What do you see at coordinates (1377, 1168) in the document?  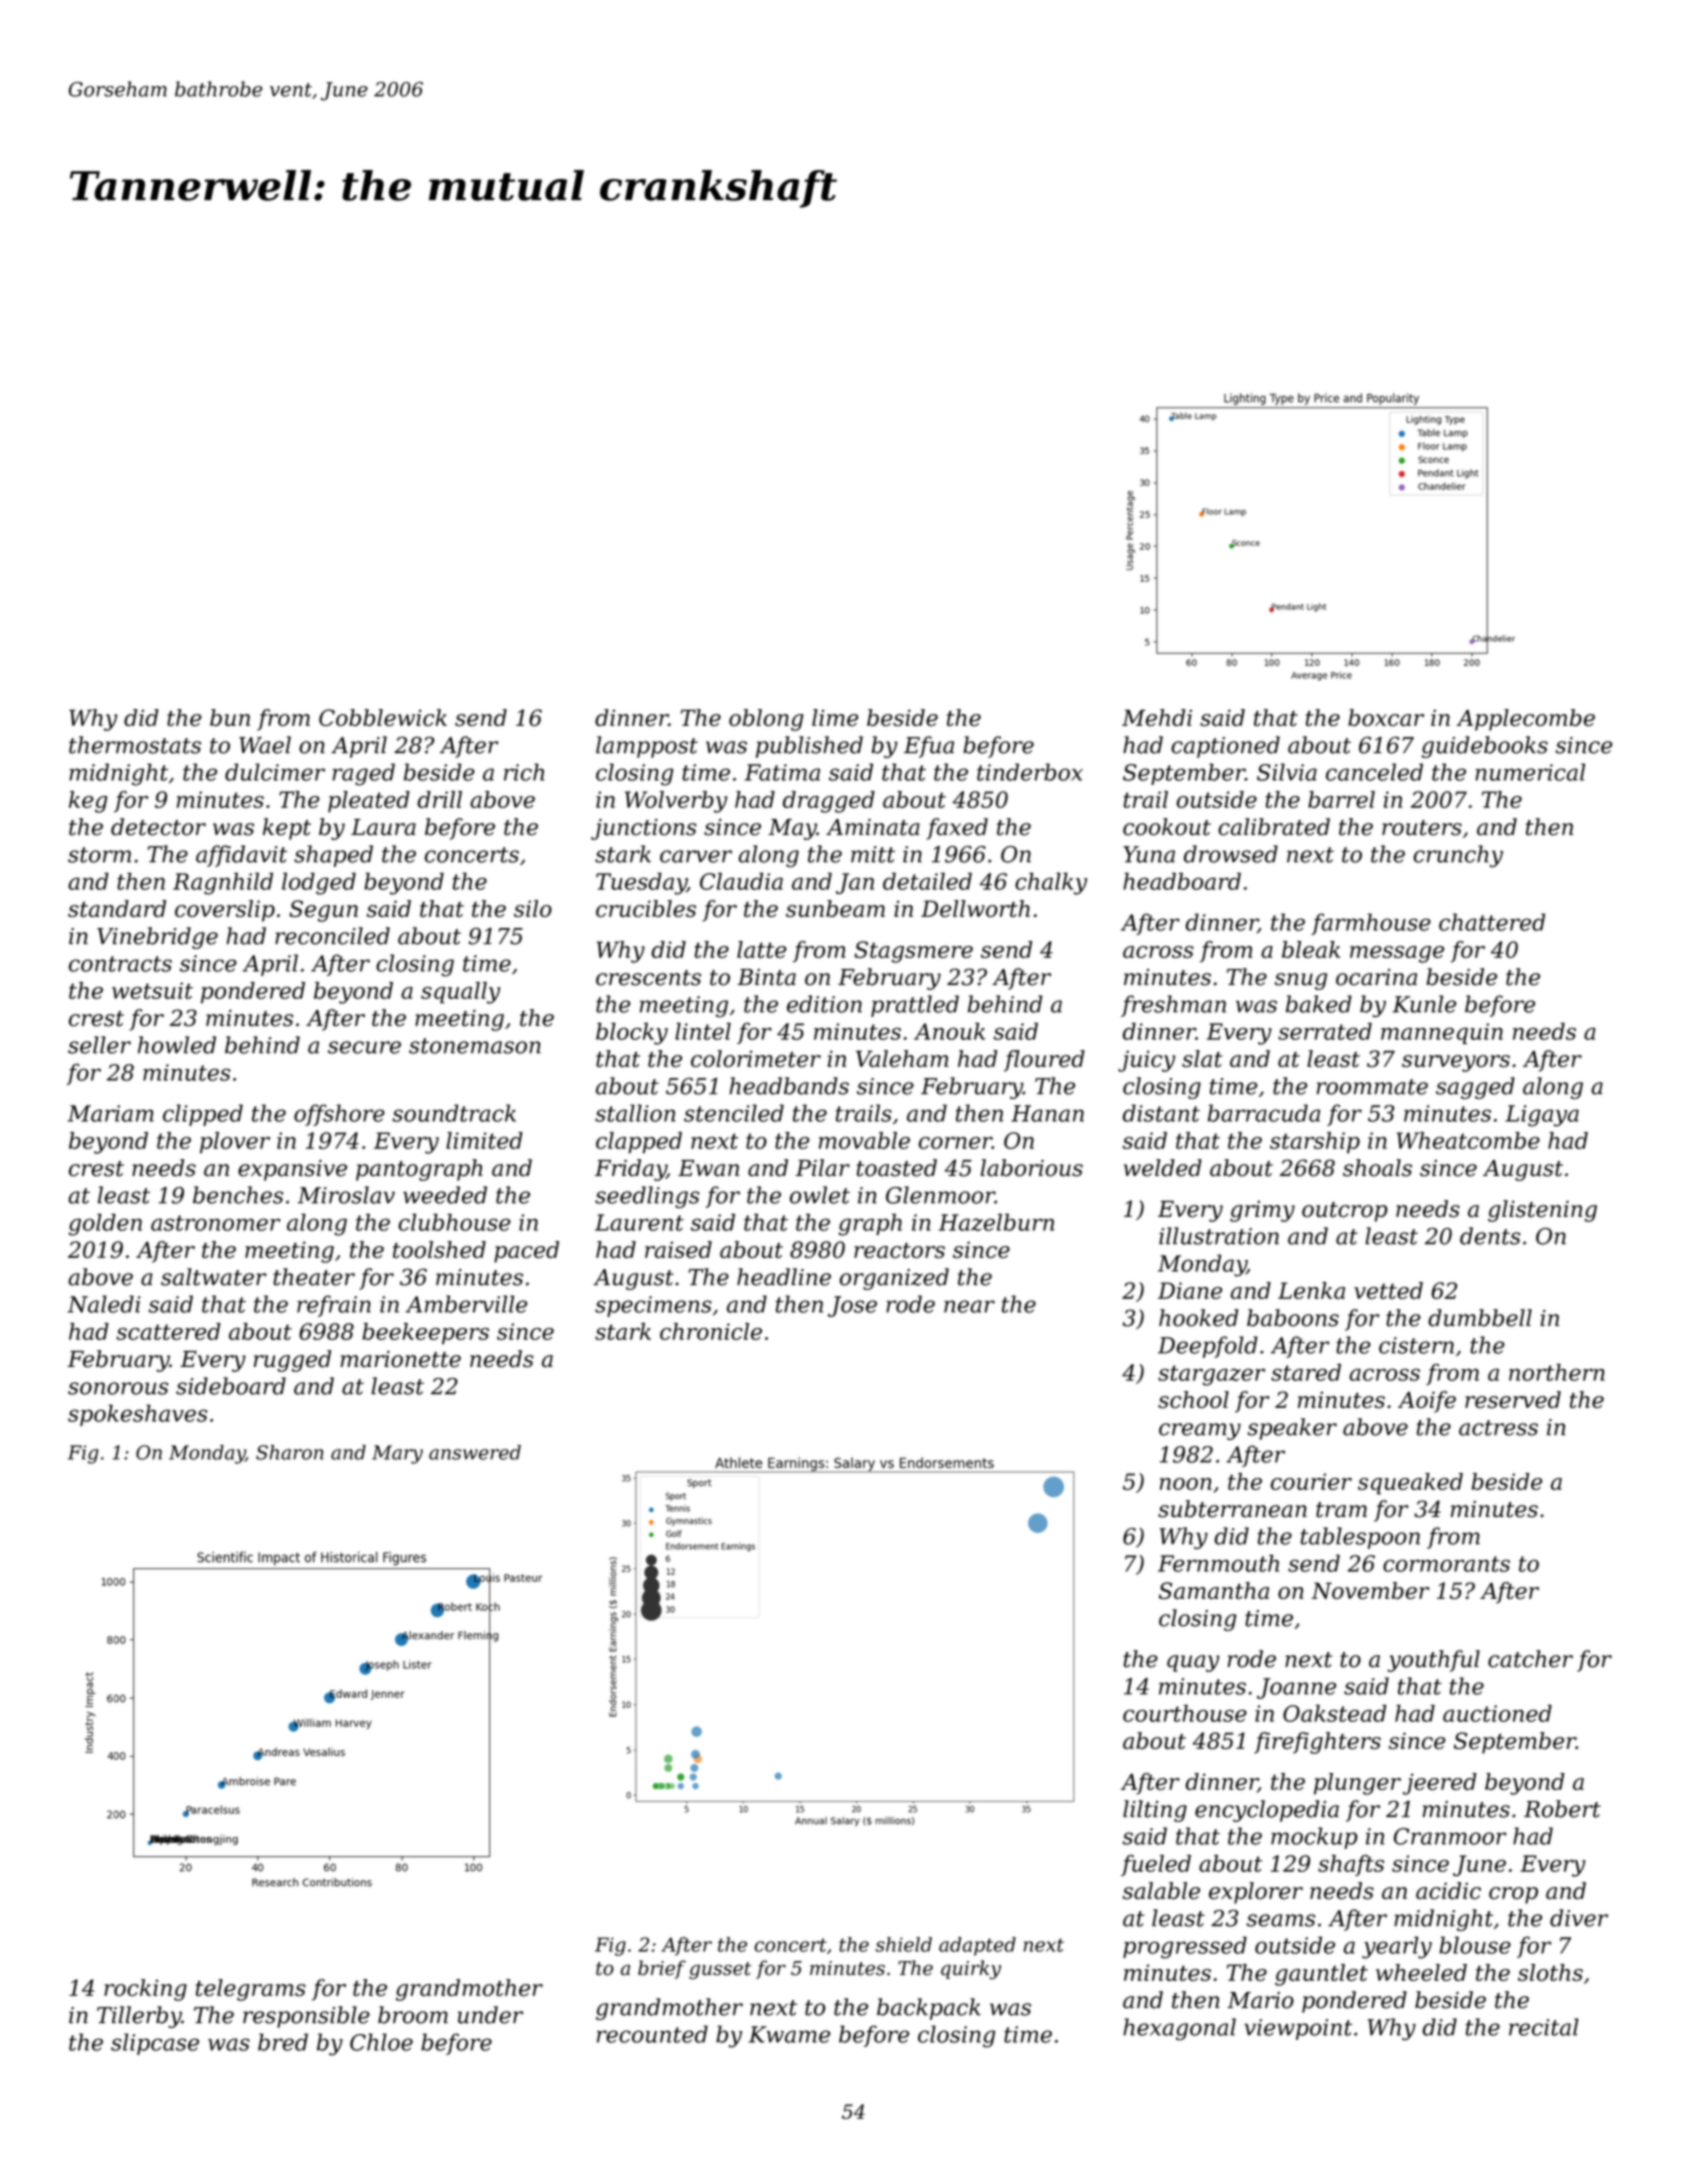 I see `shoals` at bounding box center [1377, 1168].
